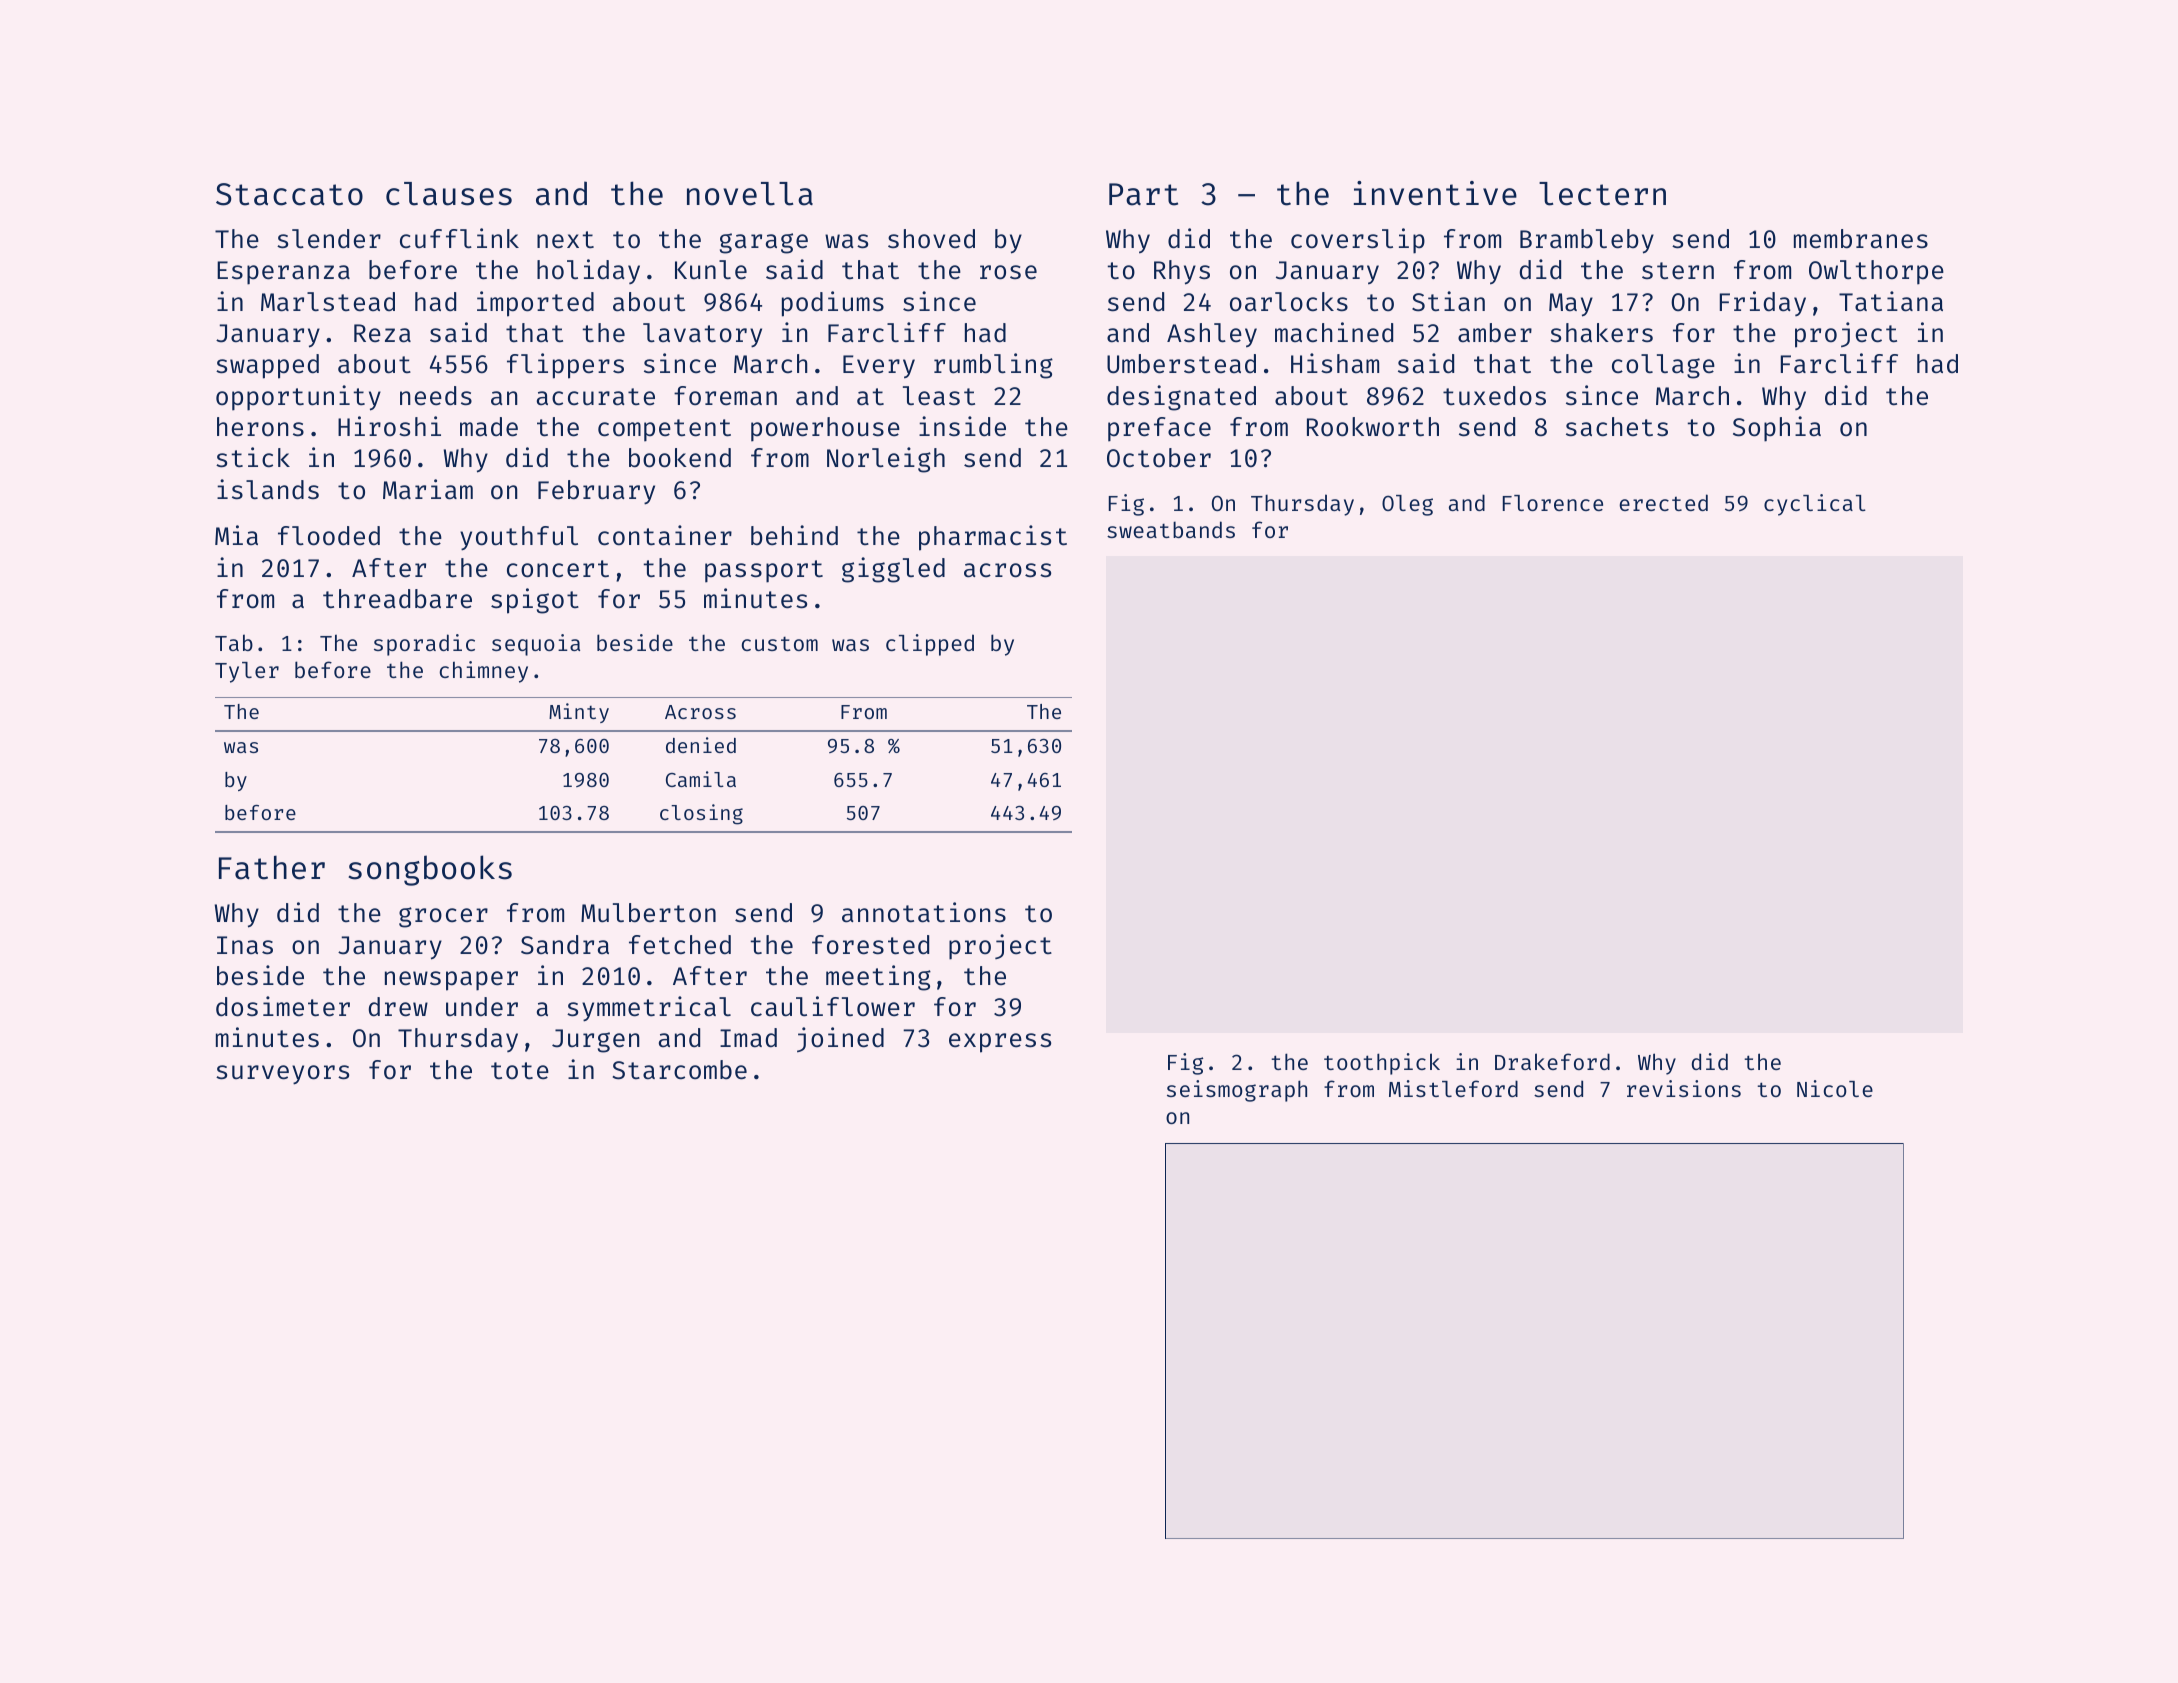  Describe the element at coordinates (282, 1075) in the screenshot. I see `surveyors` at that location.
